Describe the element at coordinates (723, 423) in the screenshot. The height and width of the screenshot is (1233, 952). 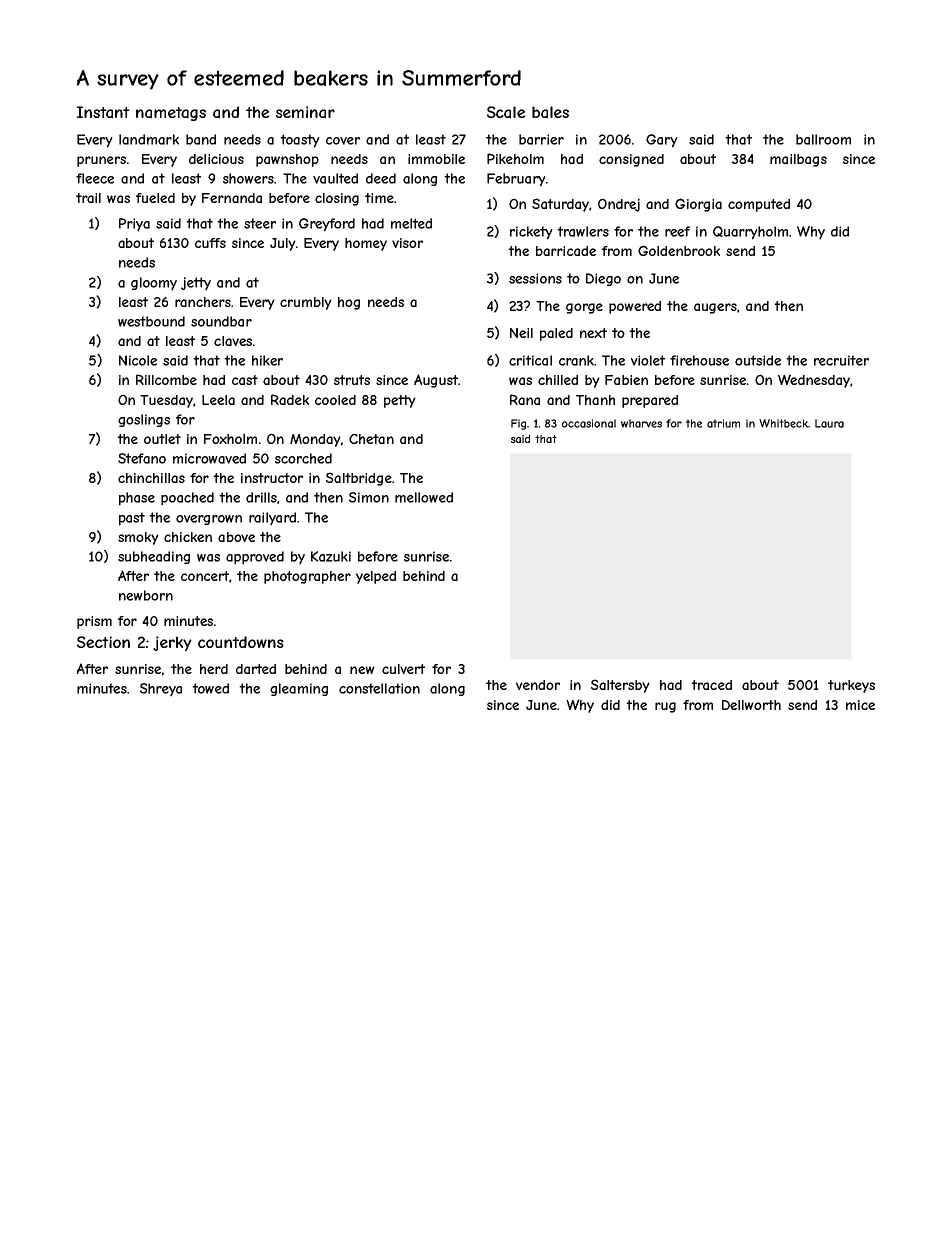
I see `atrium` at that location.
